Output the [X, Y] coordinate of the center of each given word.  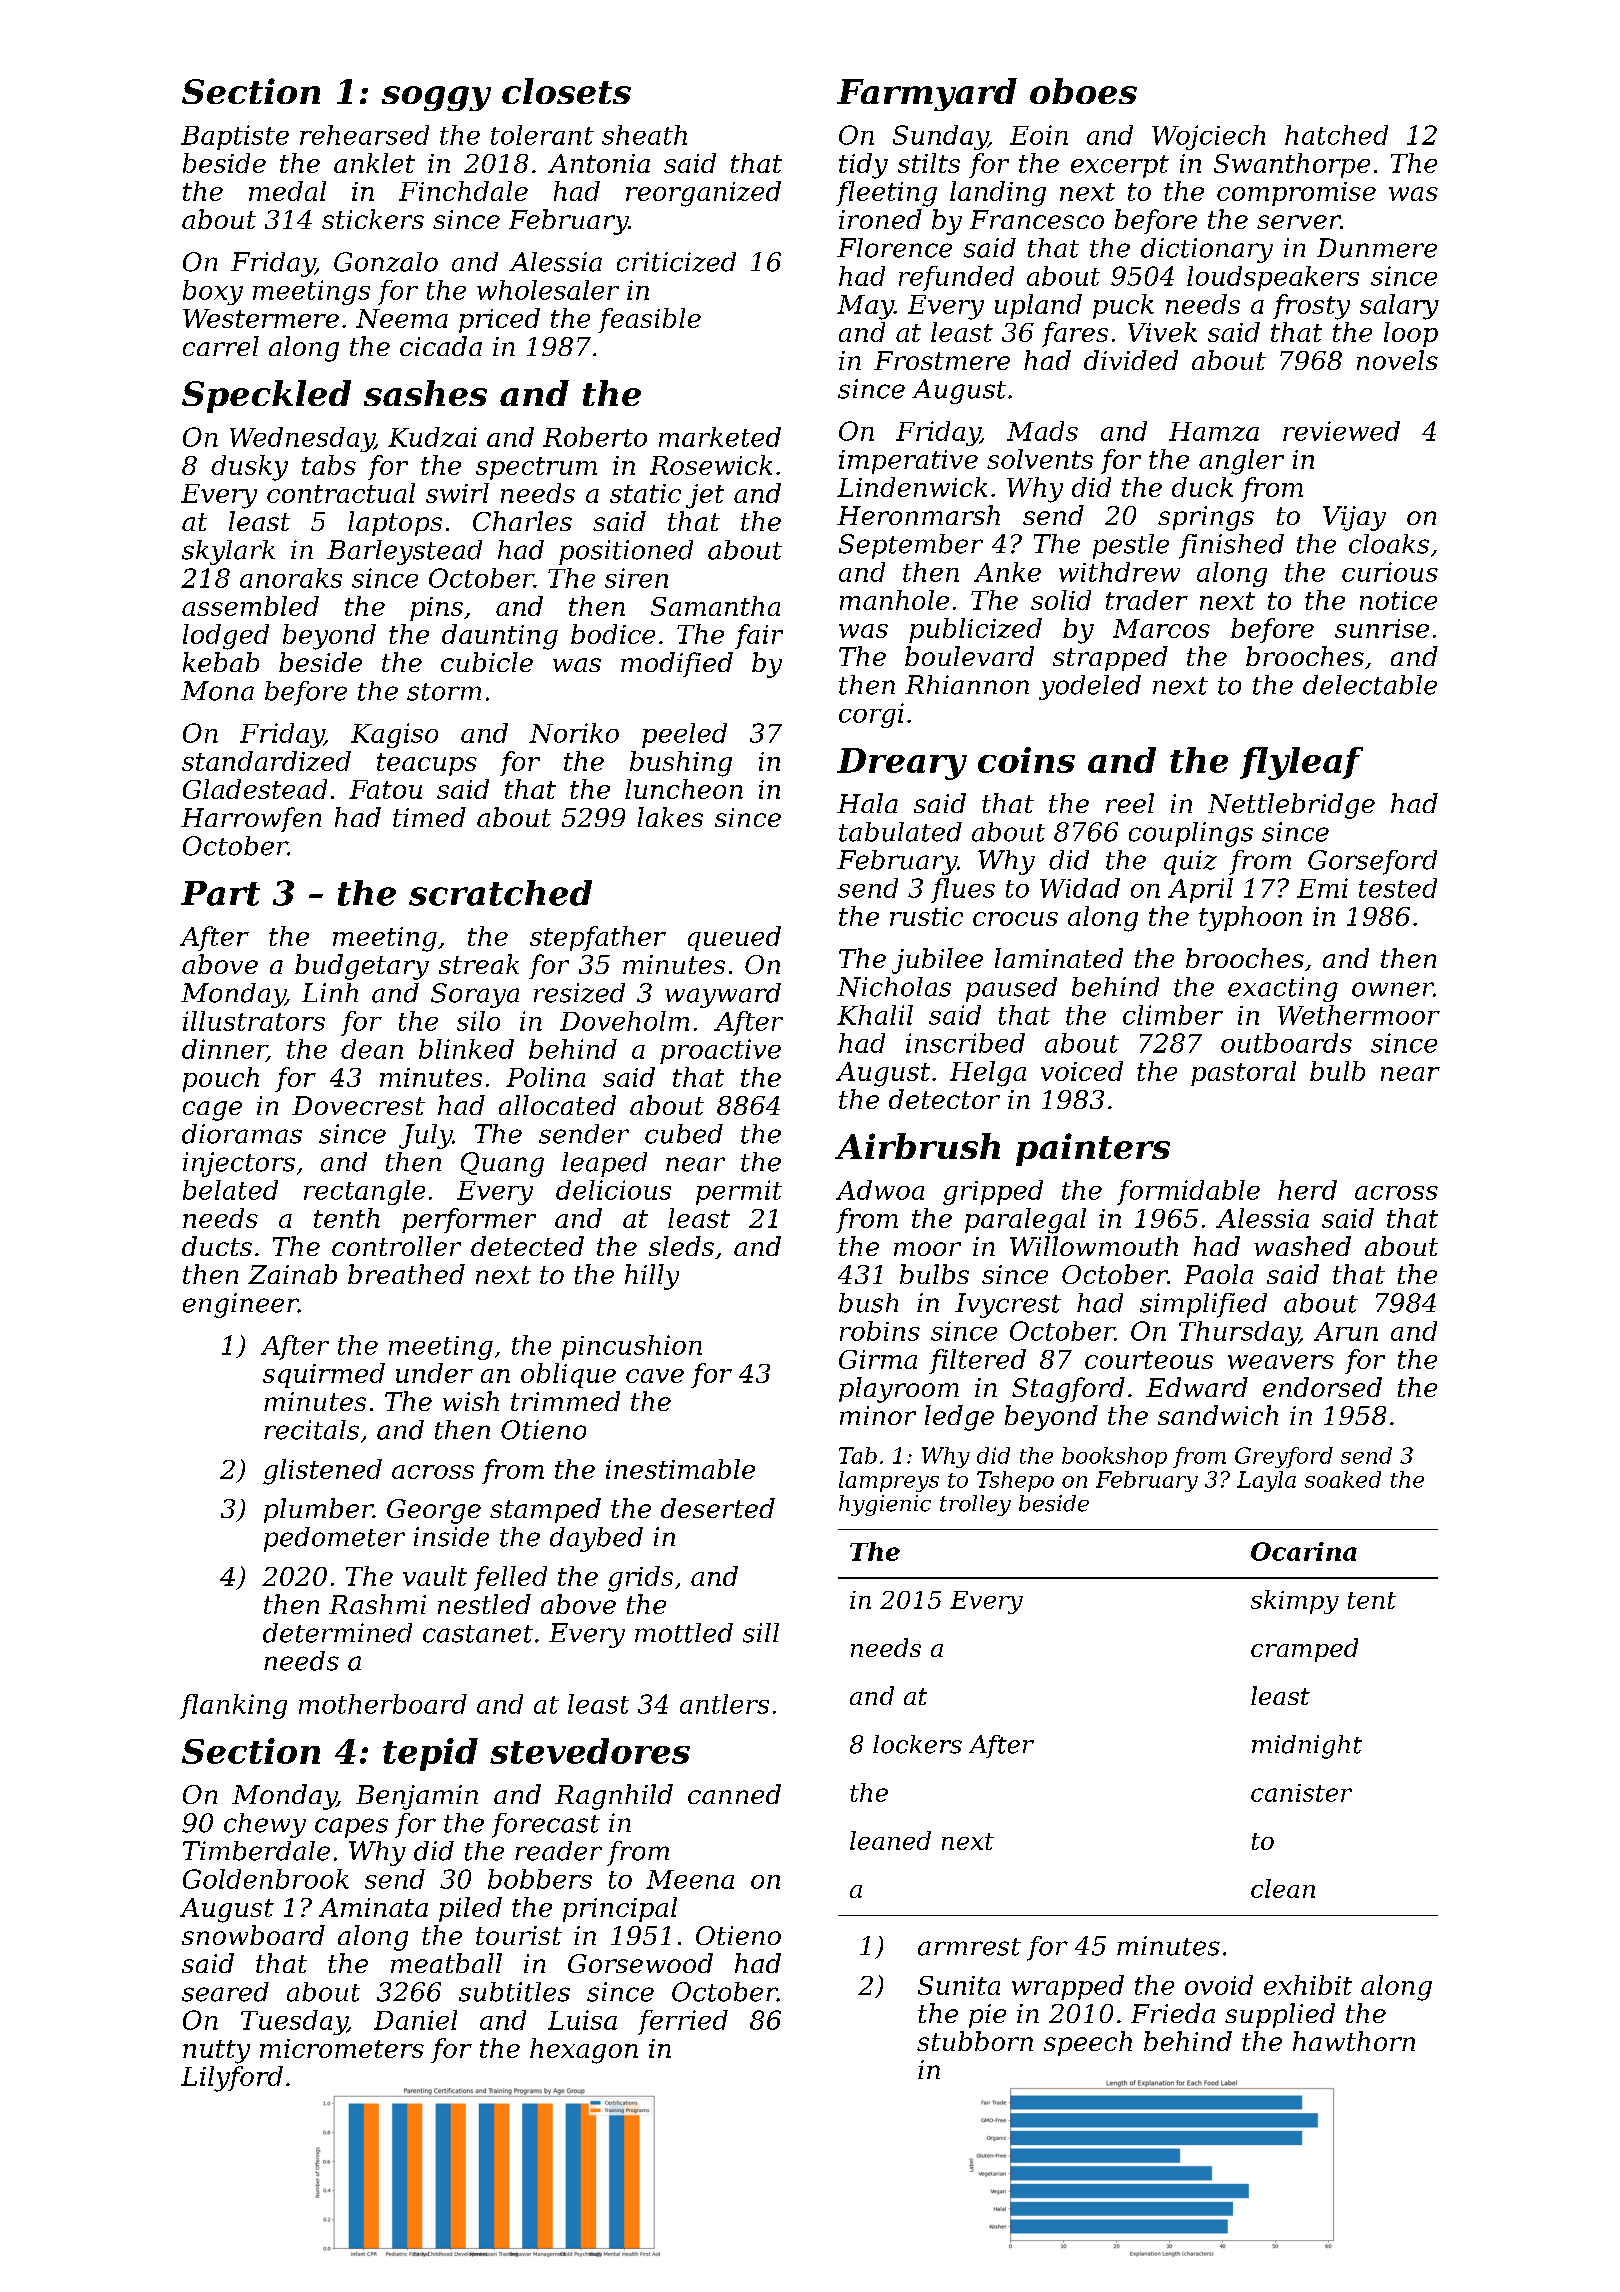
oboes [1083, 91]
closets [566, 91]
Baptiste [235, 137]
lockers [917, 1744]
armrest [969, 1947]
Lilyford [232, 2079]
